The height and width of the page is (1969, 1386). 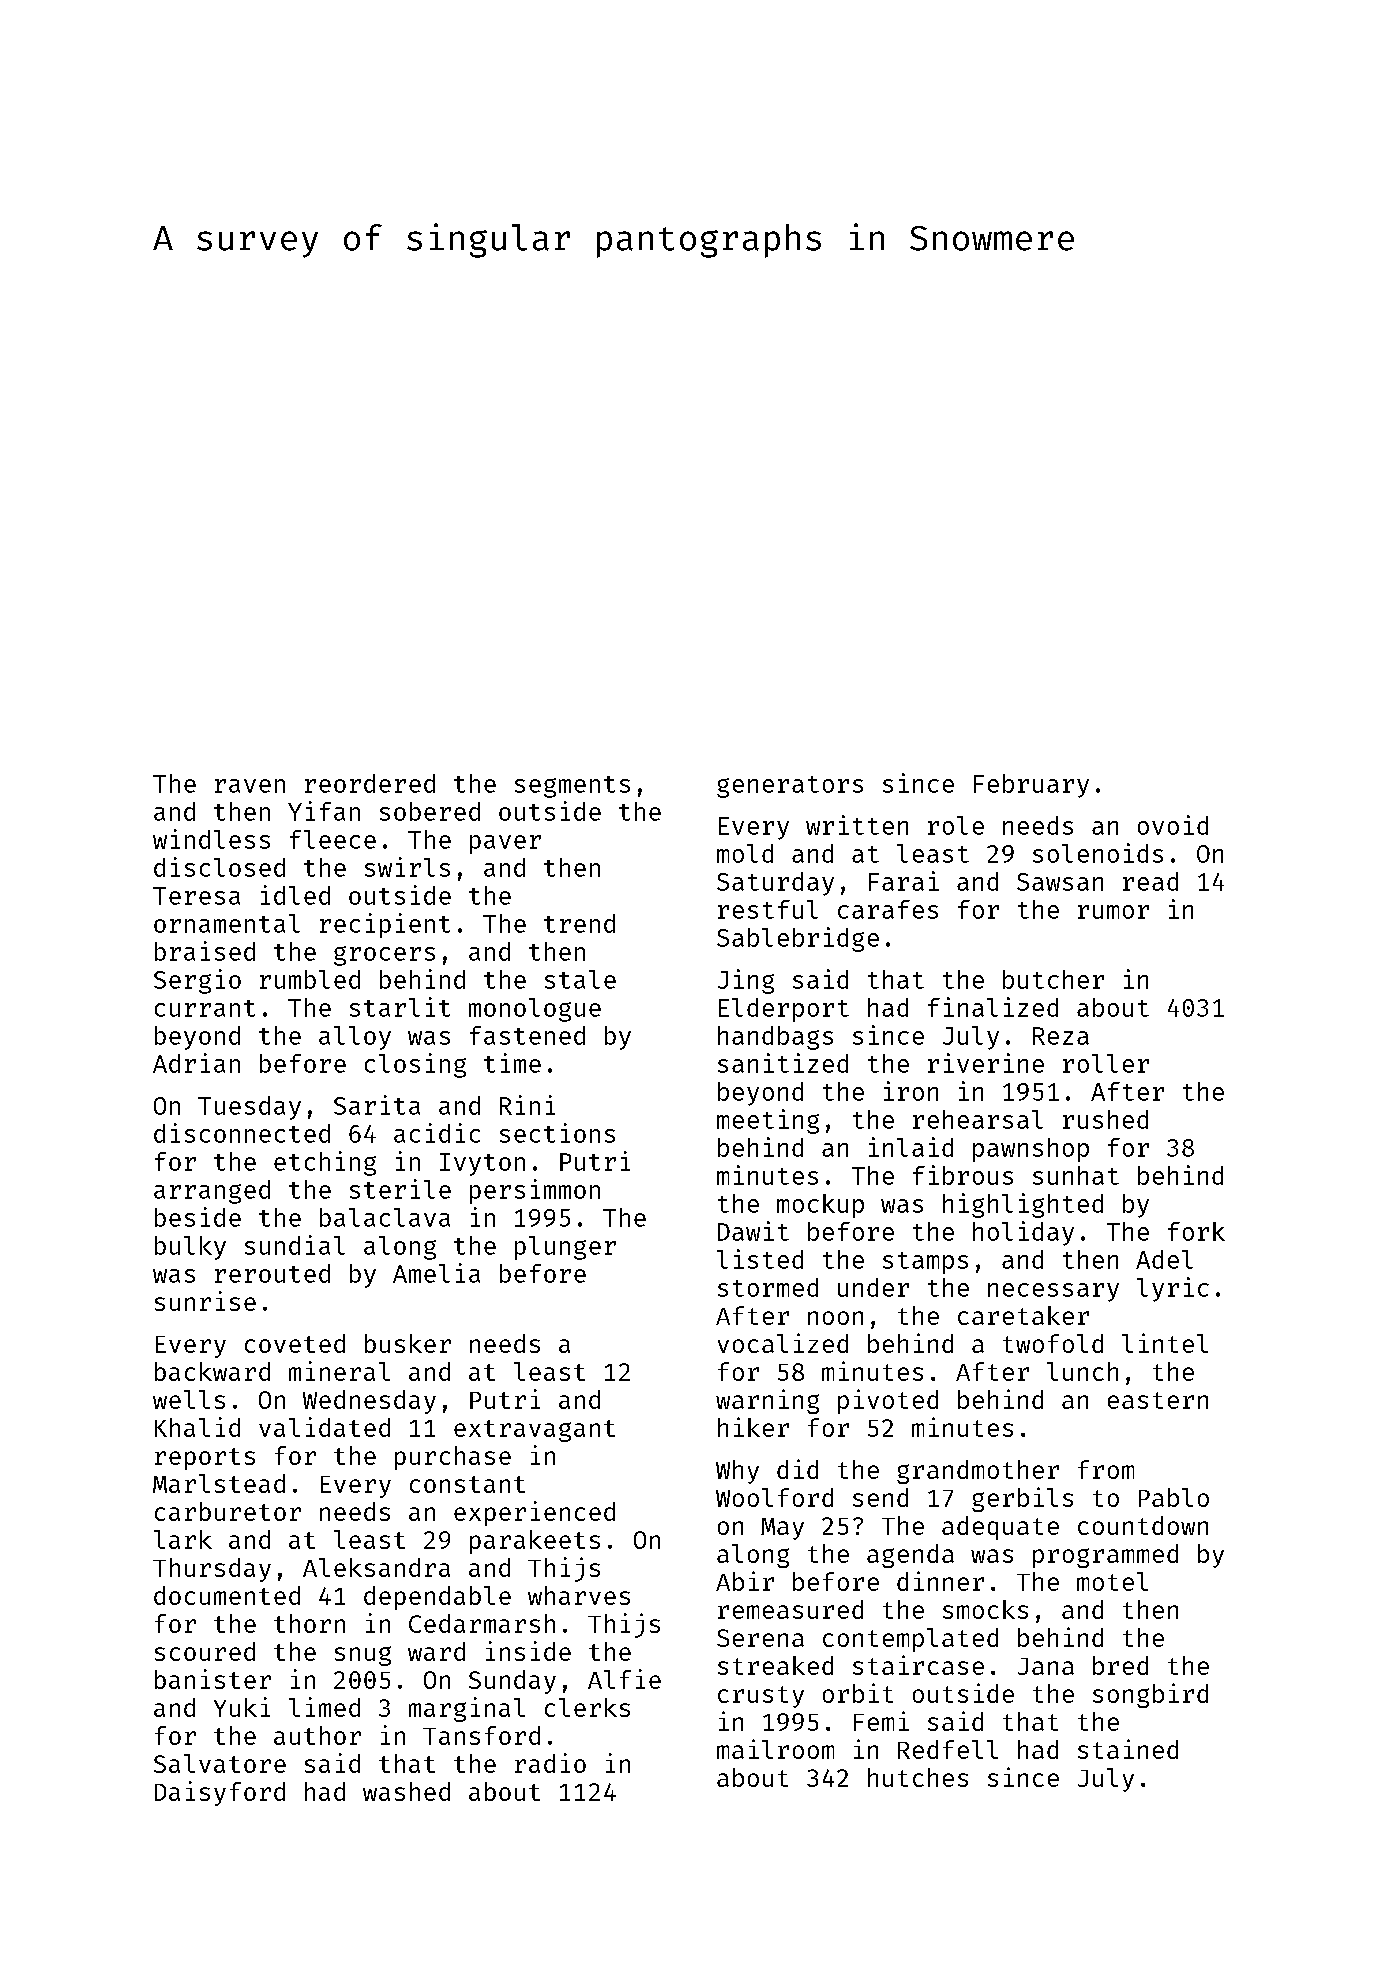 I want to click on raven, so click(x=250, y=786).
